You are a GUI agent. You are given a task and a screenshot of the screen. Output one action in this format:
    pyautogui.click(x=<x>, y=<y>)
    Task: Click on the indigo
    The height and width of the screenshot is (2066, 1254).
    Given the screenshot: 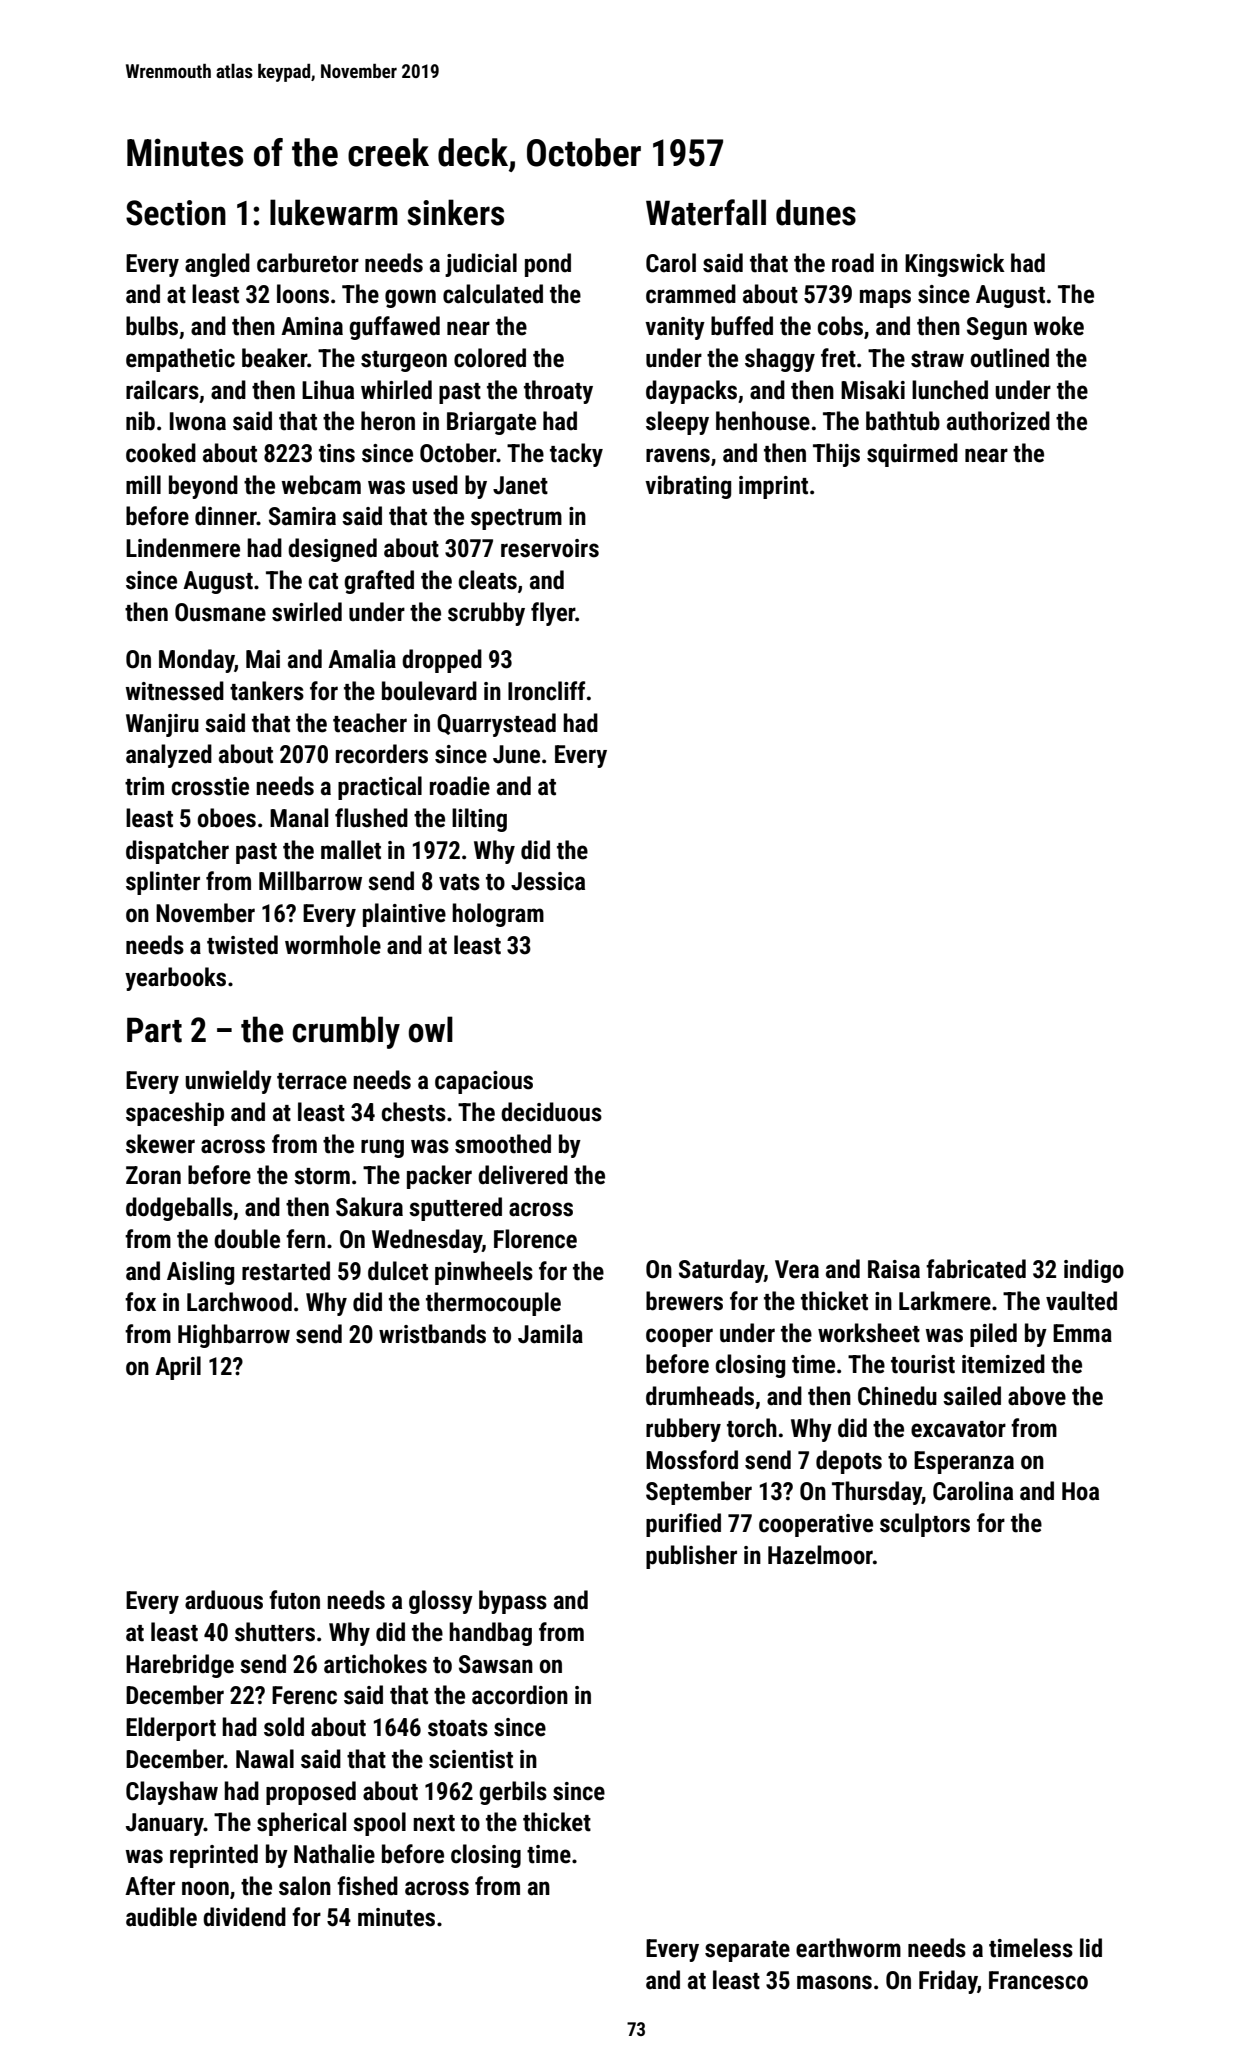 What is the action you would take?
    pyautogui.click(x=1094, y=1271)
